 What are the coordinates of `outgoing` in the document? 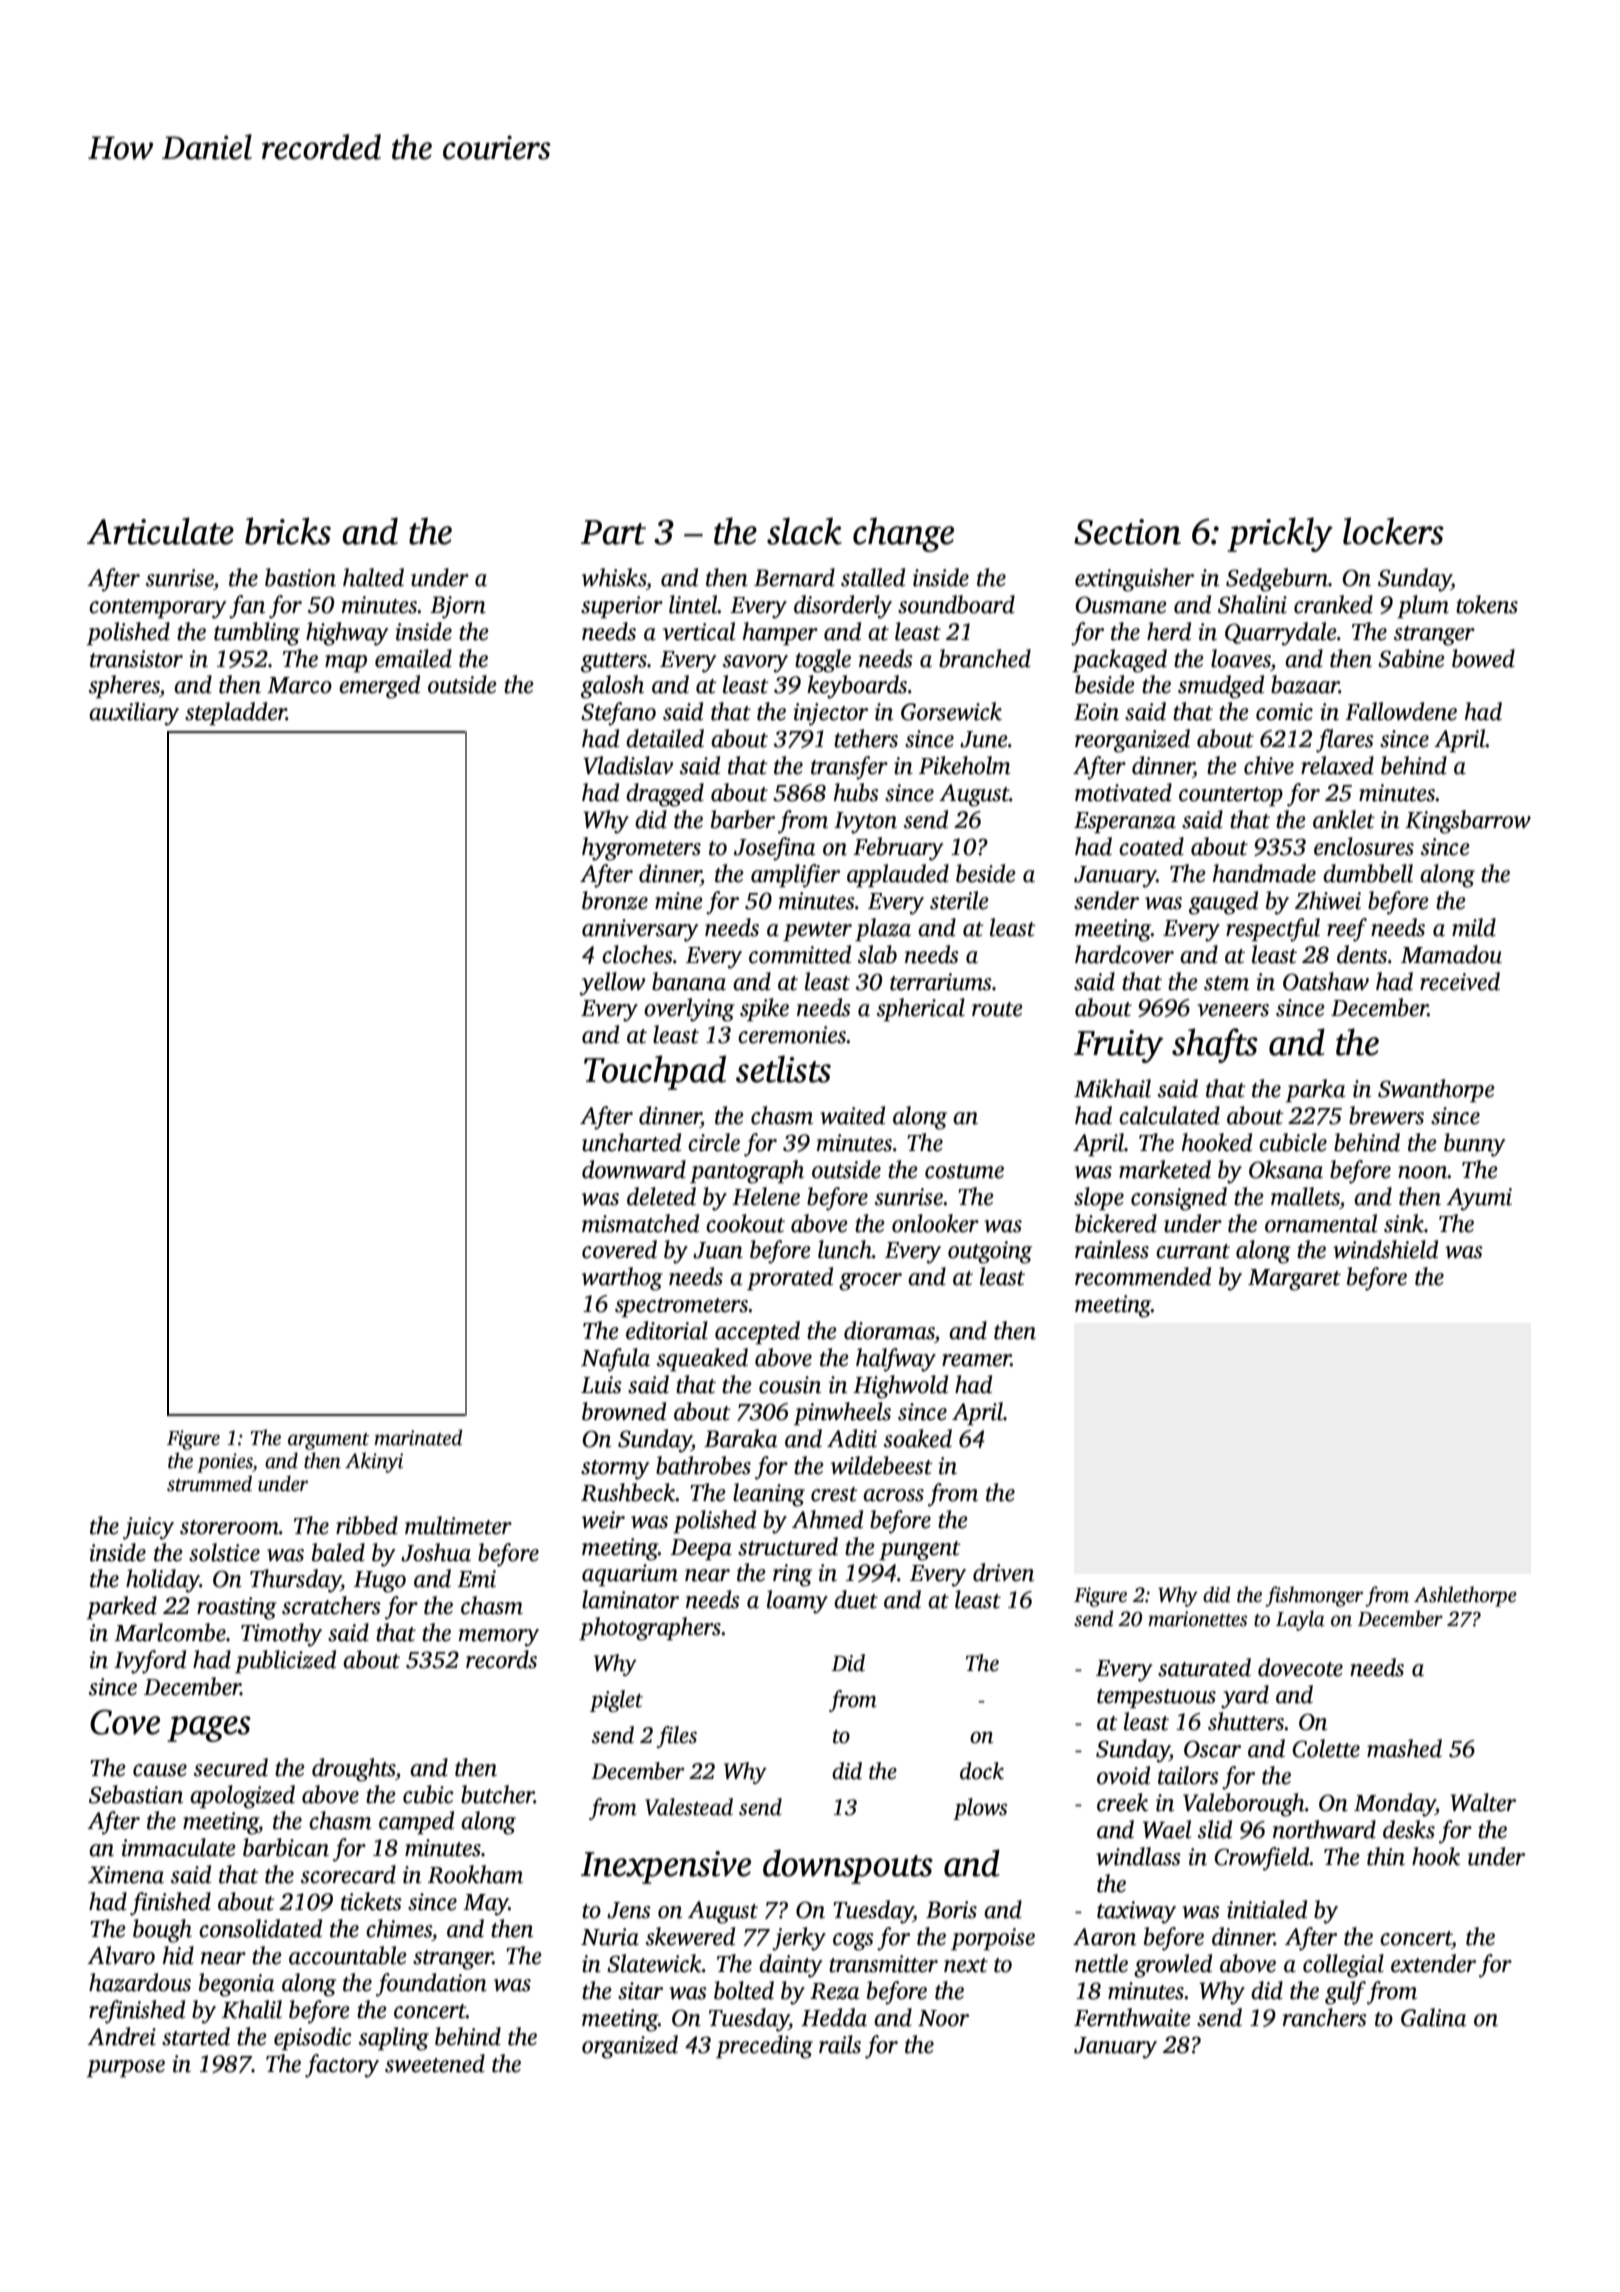 It's located at (990, 1252).
